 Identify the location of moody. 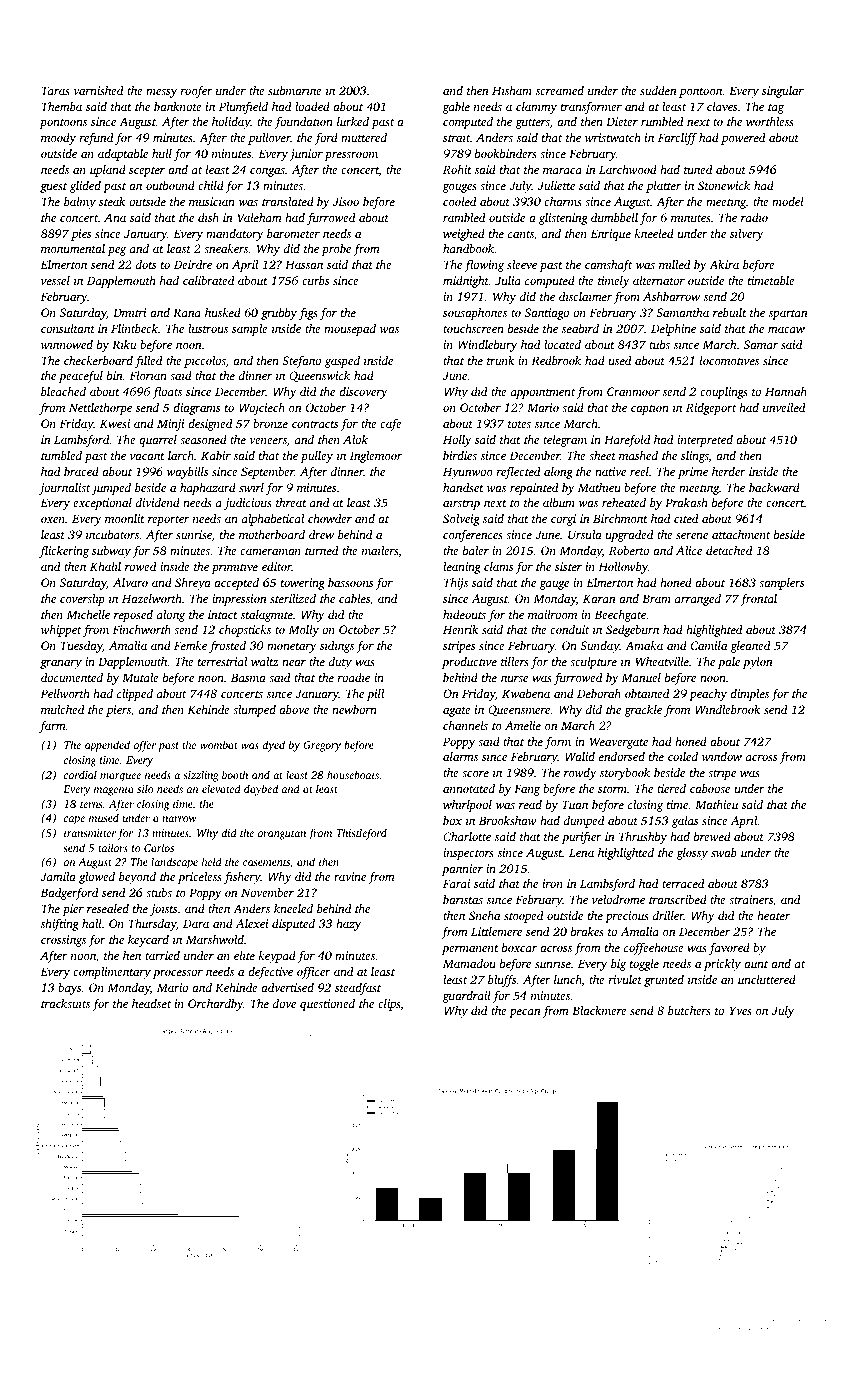
(58, 139).
